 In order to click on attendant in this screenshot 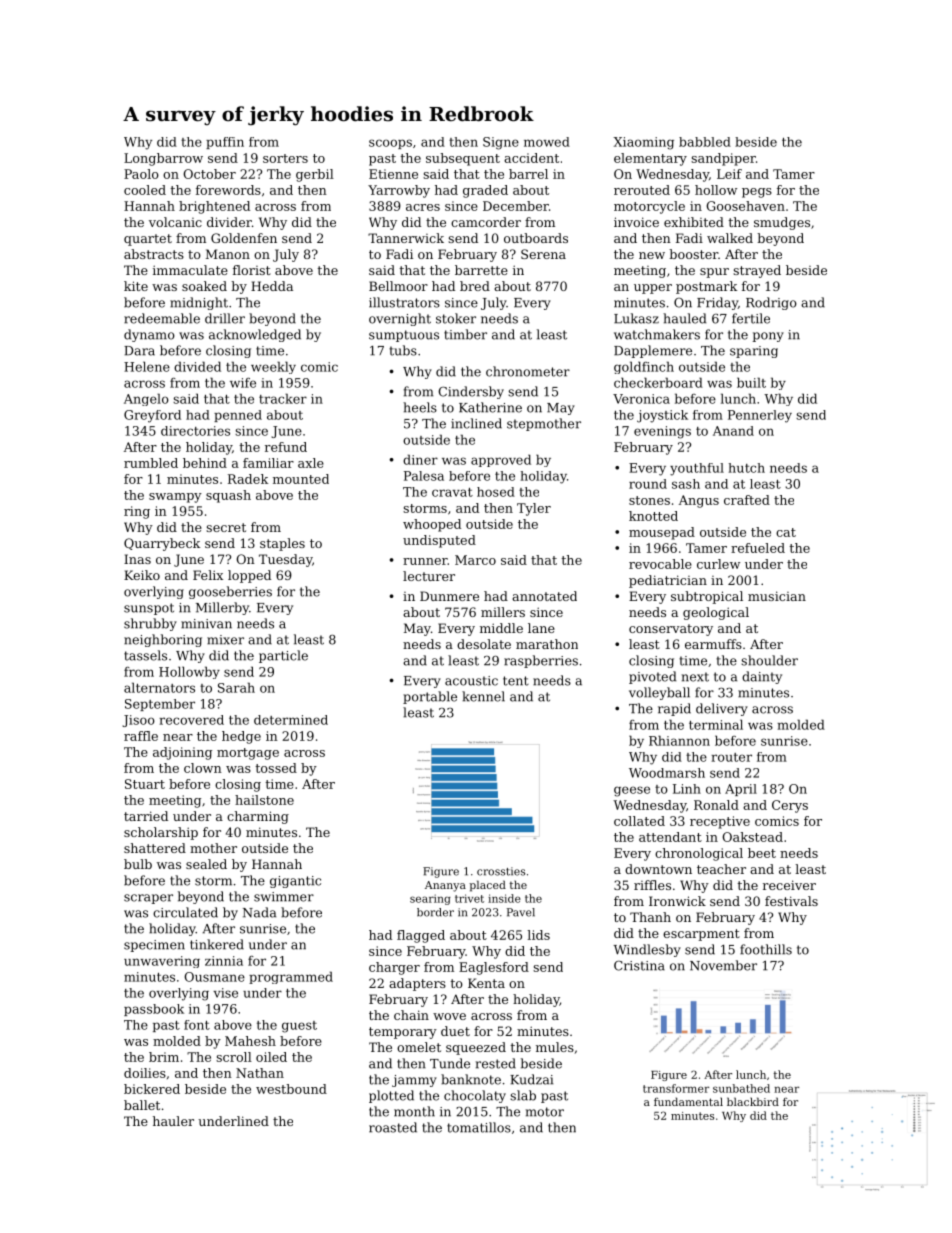, I will do `click(670, 837)`.
